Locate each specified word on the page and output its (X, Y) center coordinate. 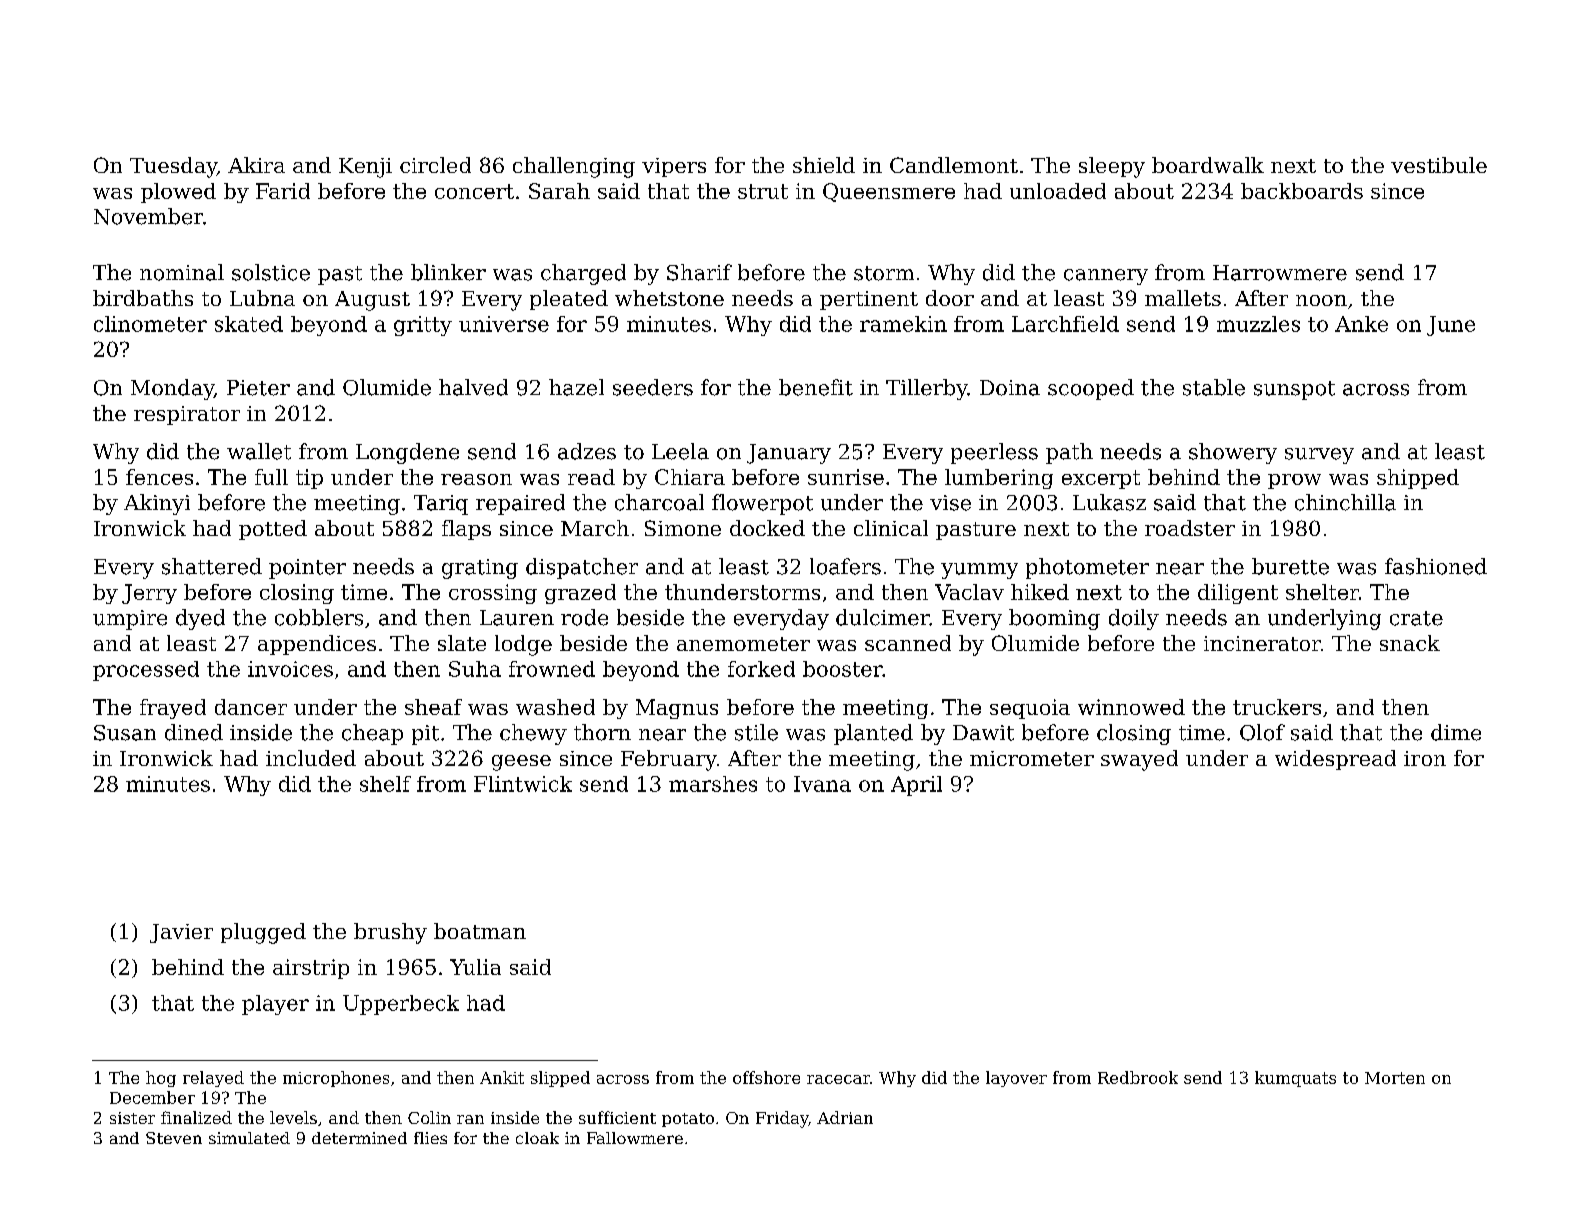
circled (435, 165)
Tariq (441, 505)
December (152, 1097)
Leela (680, 451)
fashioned (1436, 566)
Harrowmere (1280, 273)
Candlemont (954, 165)
